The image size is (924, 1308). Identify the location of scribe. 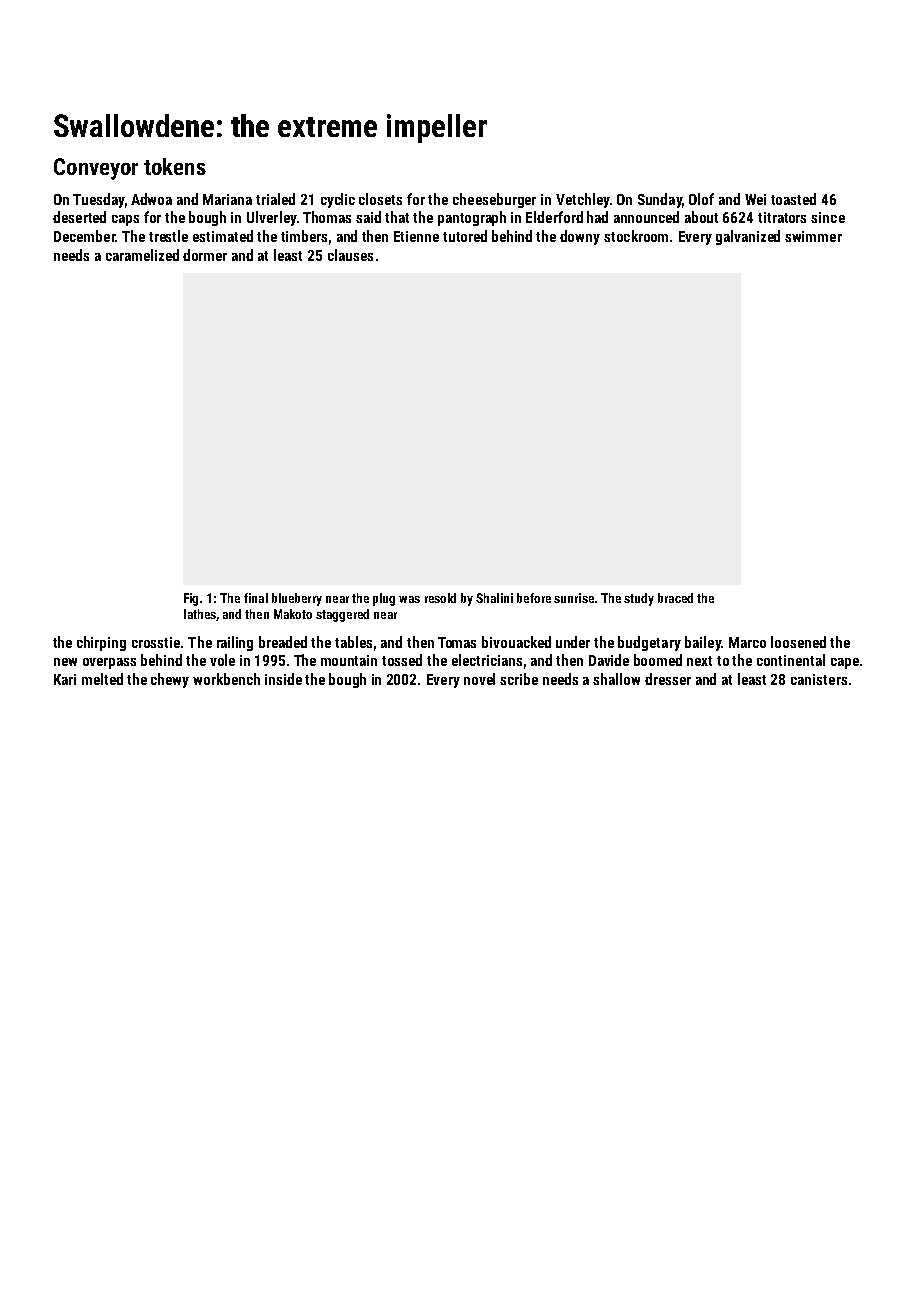
(519, 679).
